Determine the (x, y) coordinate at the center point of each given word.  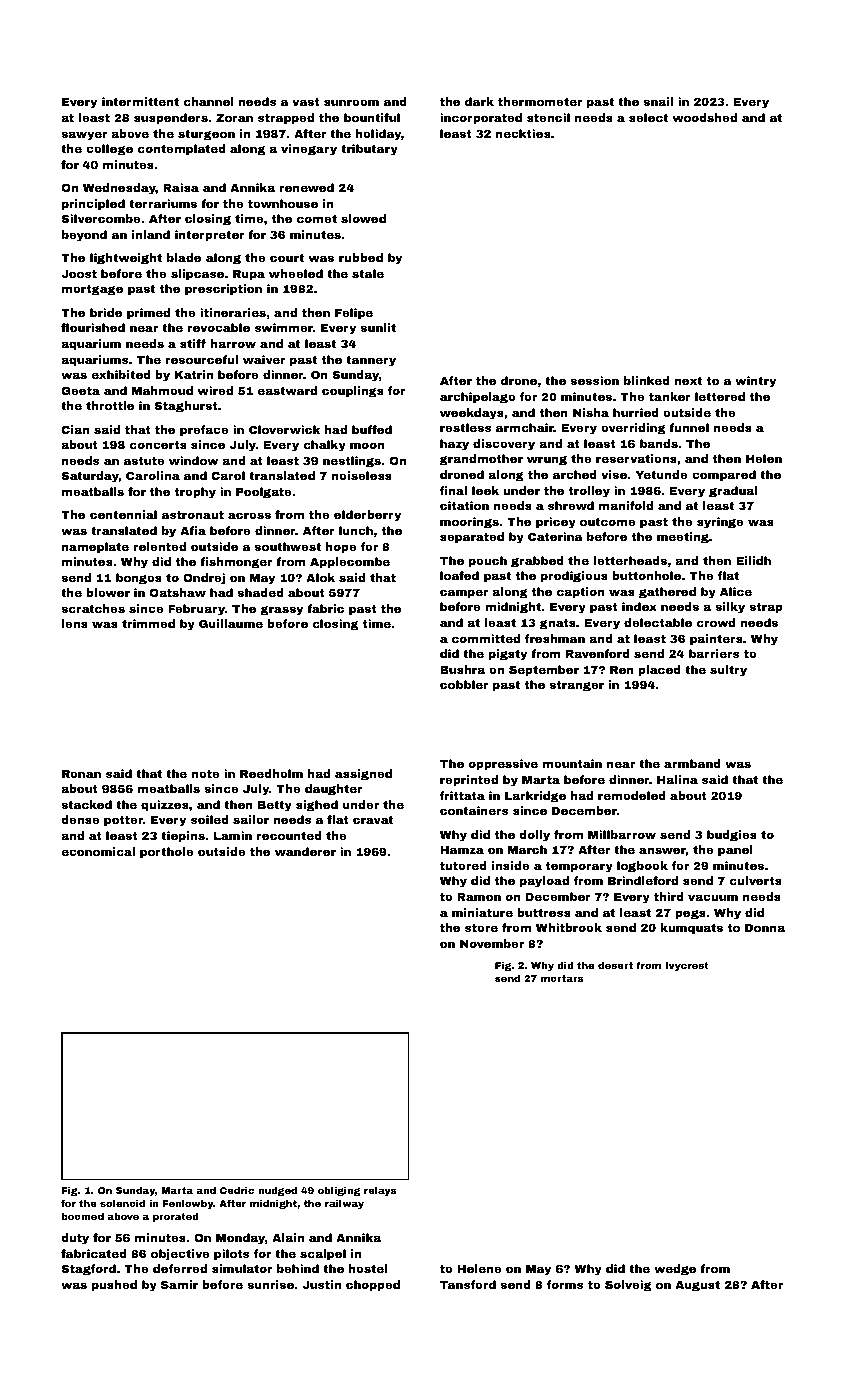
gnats (558, 624)
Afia (193, 530)
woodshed (705, 117)
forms (565, 1284)
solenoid (122, 1203)
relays (380, 1191)
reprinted (469, 781)
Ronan (81, 774)
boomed (83, 1216)
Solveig (628, 1286)
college (109, 150)
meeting (683, 538)
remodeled (632, 795)
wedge (675, 1270)
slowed (363, 218)
